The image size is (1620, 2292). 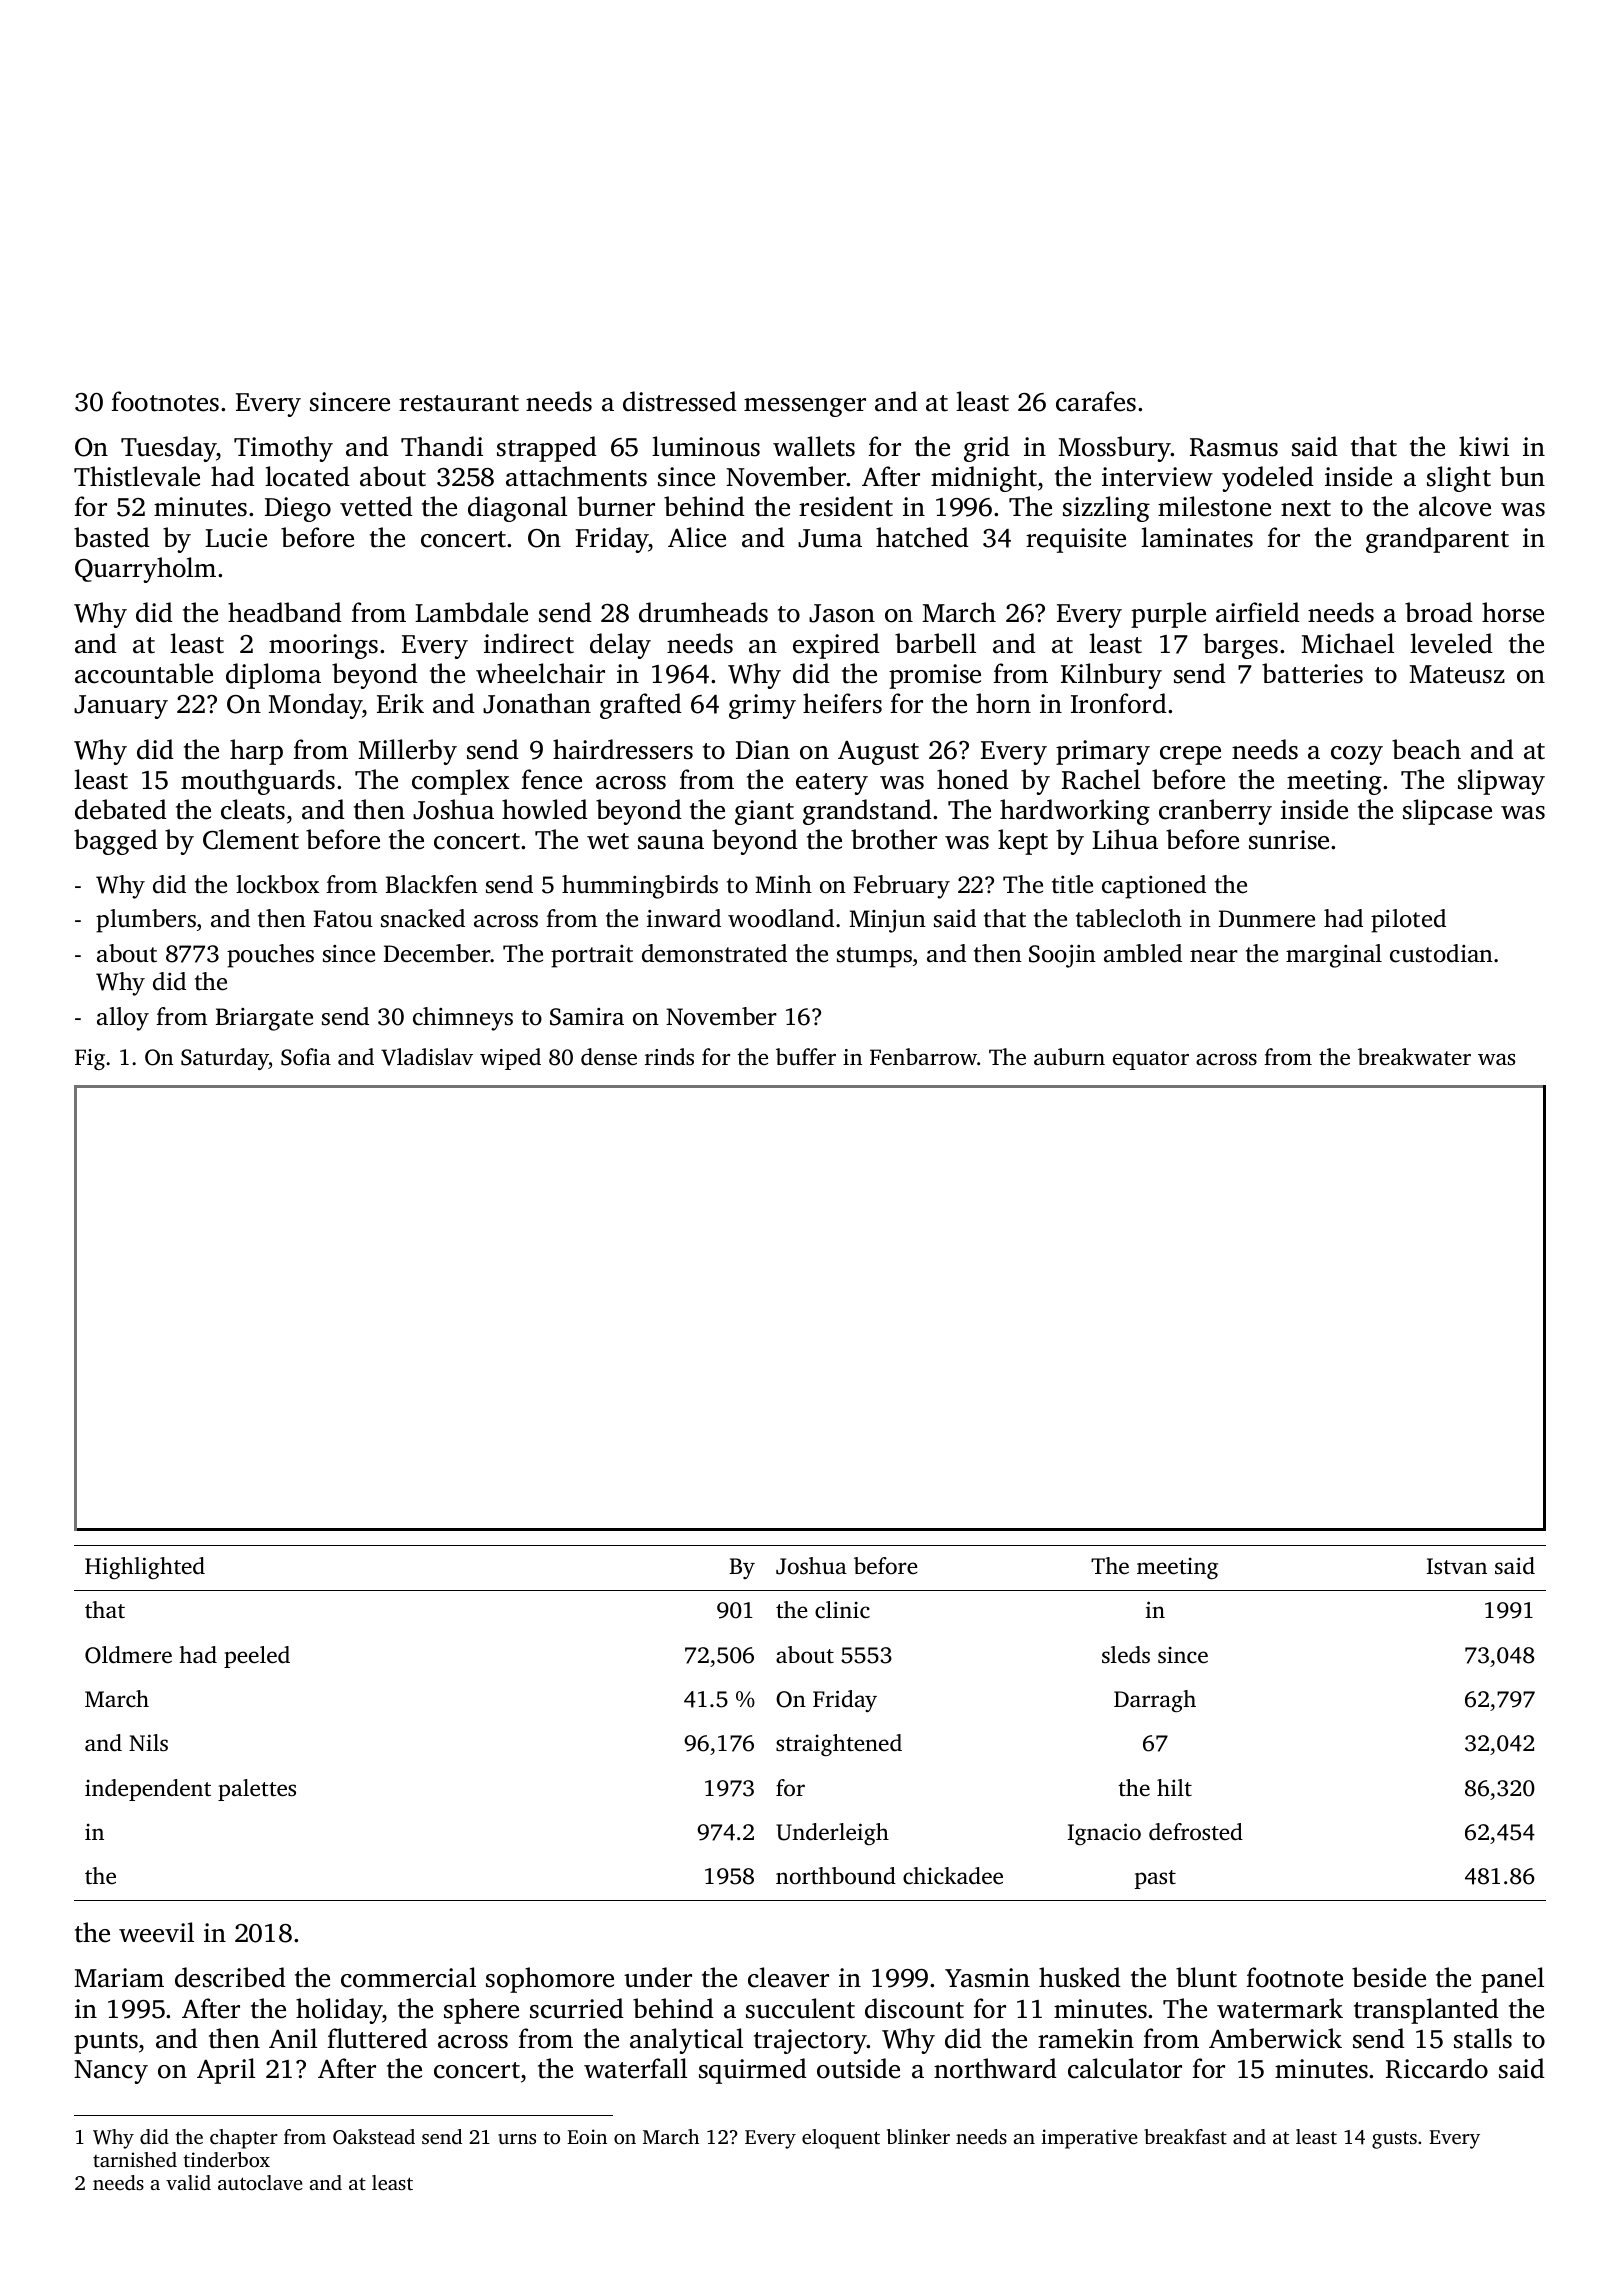 What do you see at coordinates (145, 1568) in the document?
I see `Highlighted` at bounding box center [145, 1568].
